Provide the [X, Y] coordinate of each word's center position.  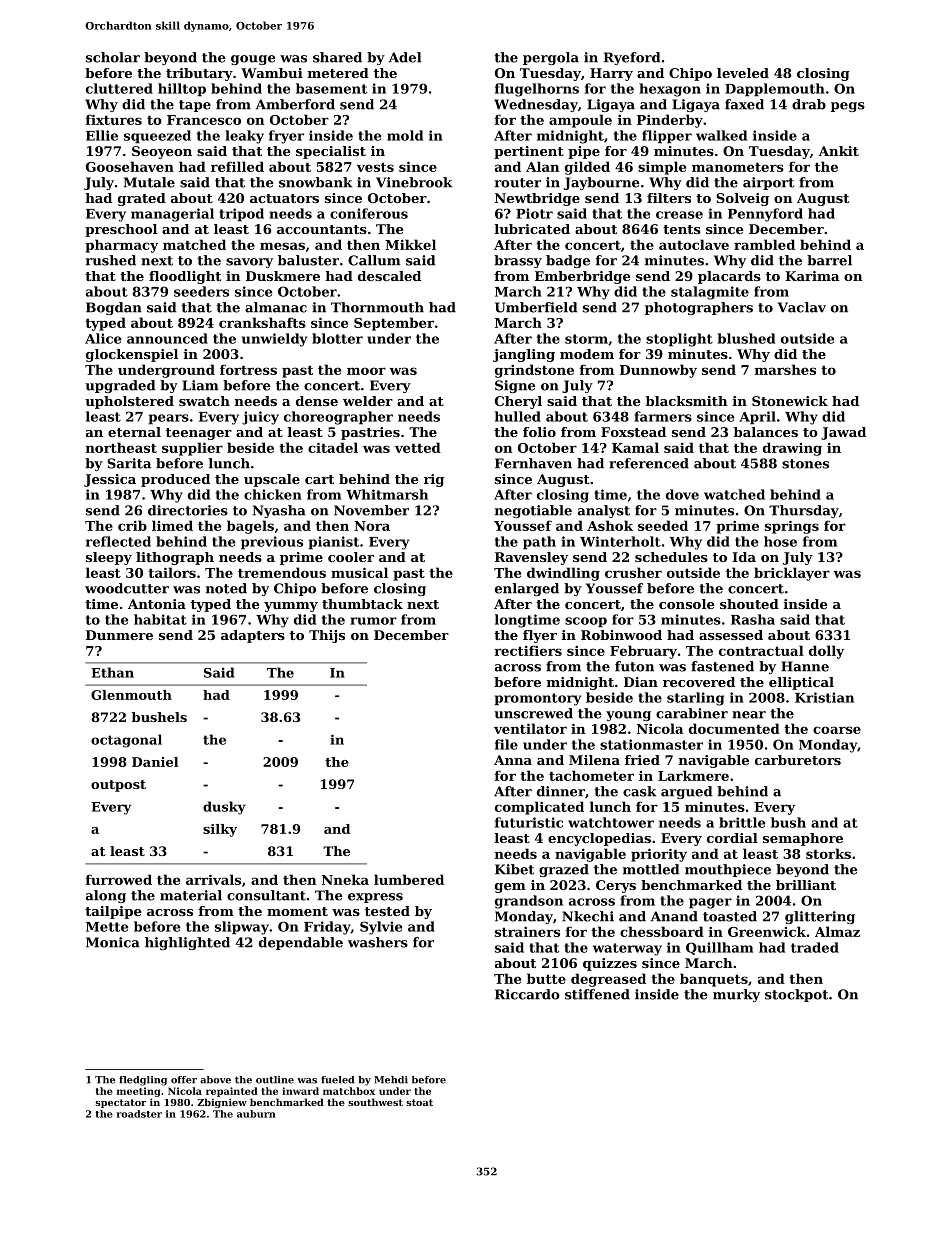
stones [805, 464]
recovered [699, 682]
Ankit [838, 151]
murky [736, 995]
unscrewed [533, 713]
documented [734, 728]
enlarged [527, 589]
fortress [248, 369]
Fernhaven [533, 463]
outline [275, 1080]
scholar [113, 57]
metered [338, 73]
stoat [419, 1102]
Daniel [155, 762]
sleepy [109, 558]
